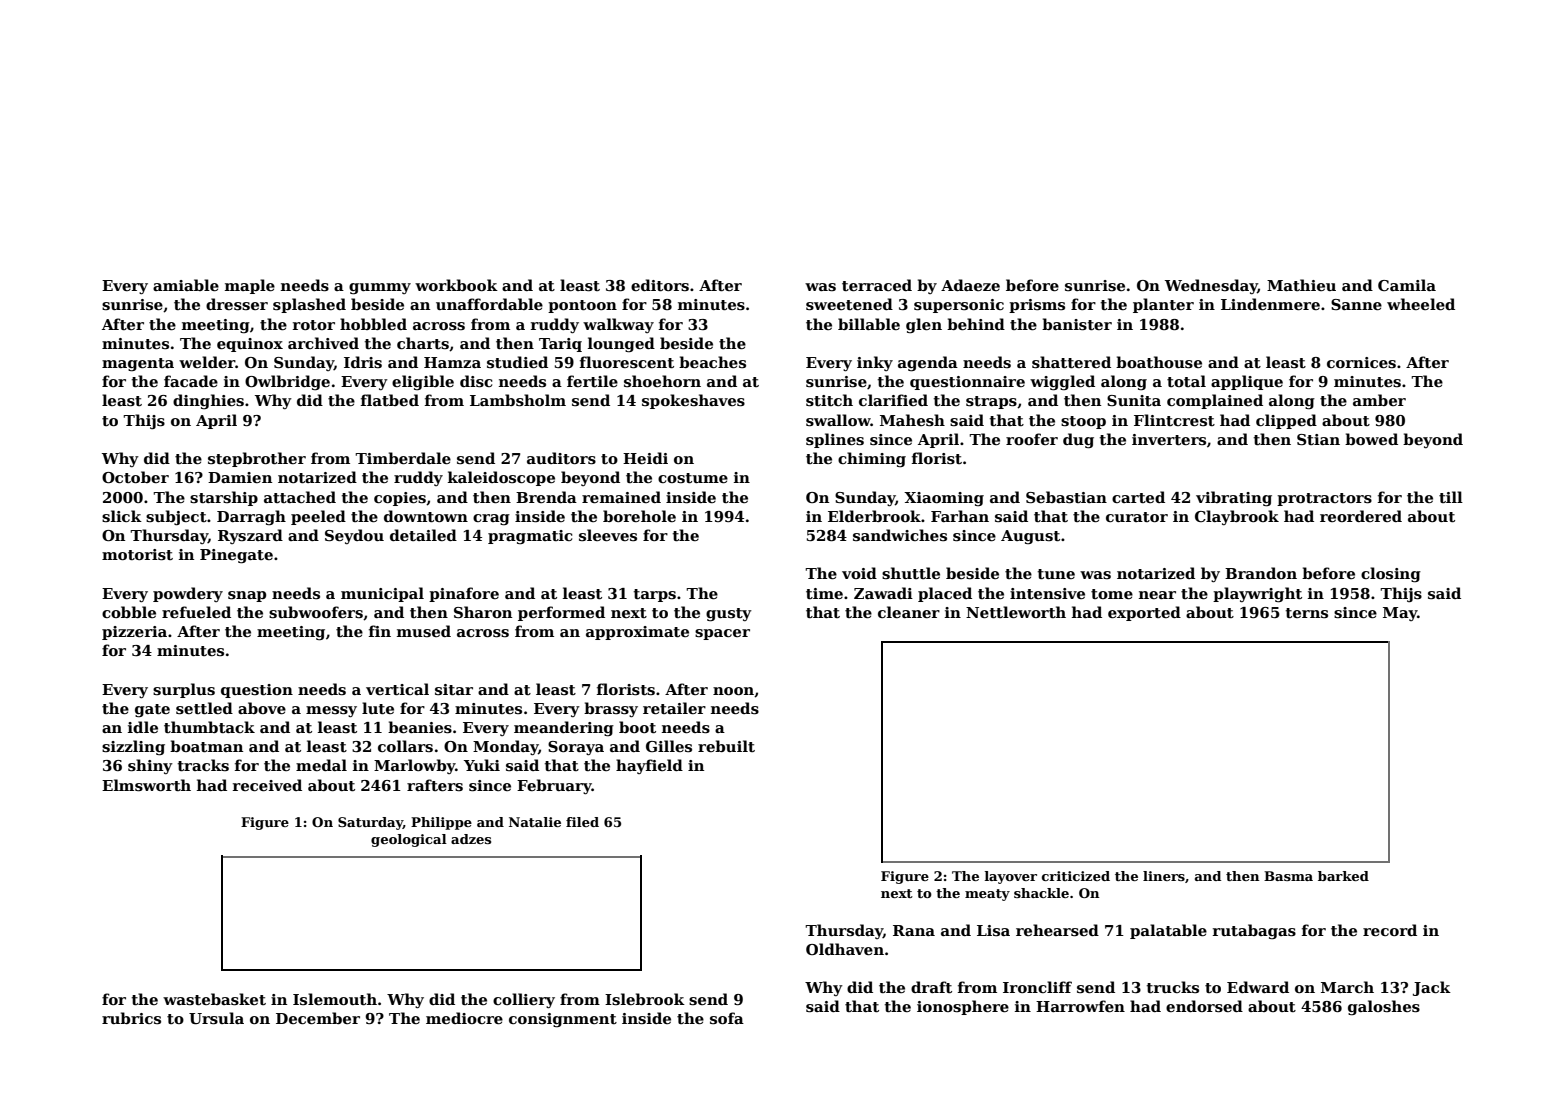  I want to click on workbook, so click(456, 285).
